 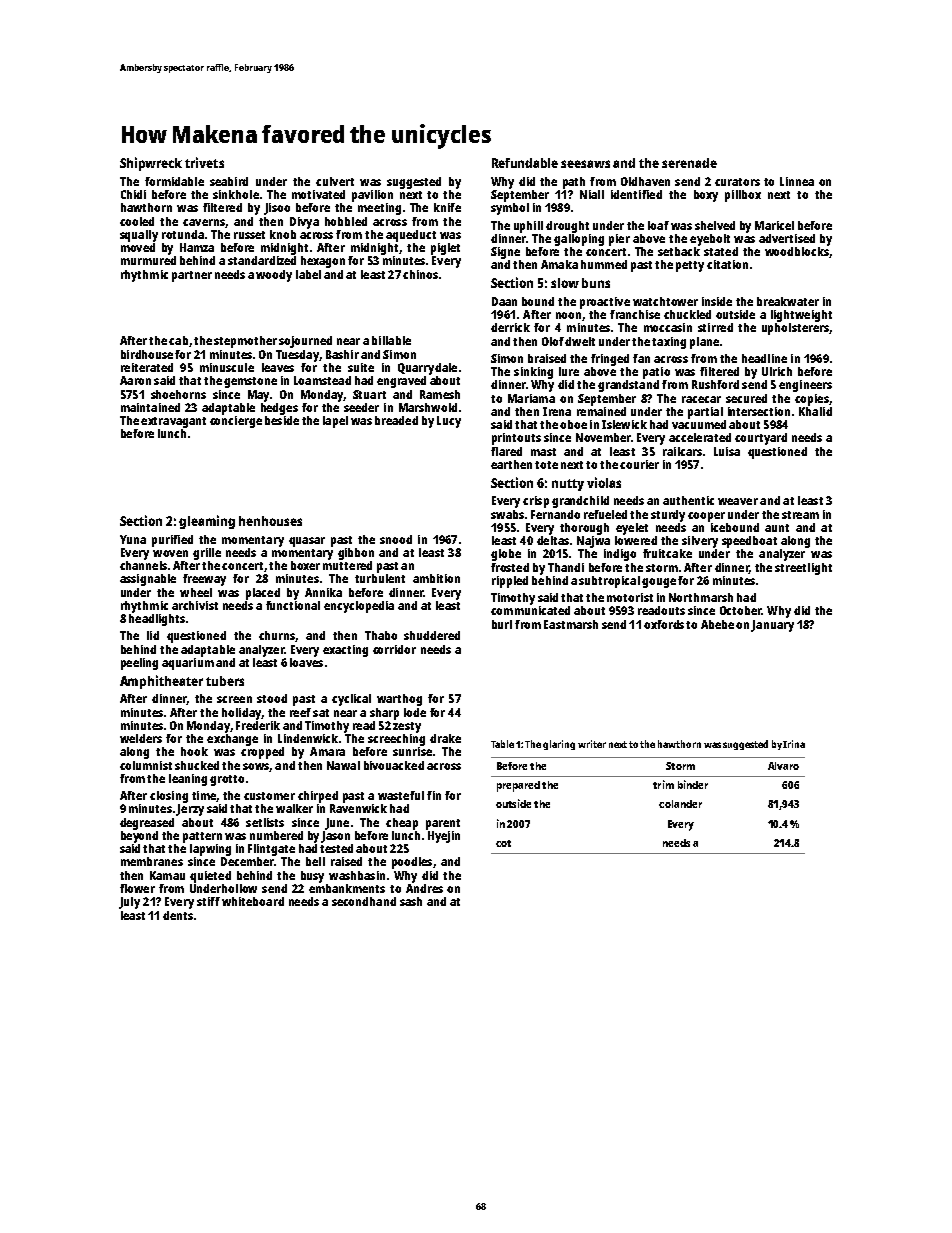 I want to click on colander, so click(x=680, y=804).
